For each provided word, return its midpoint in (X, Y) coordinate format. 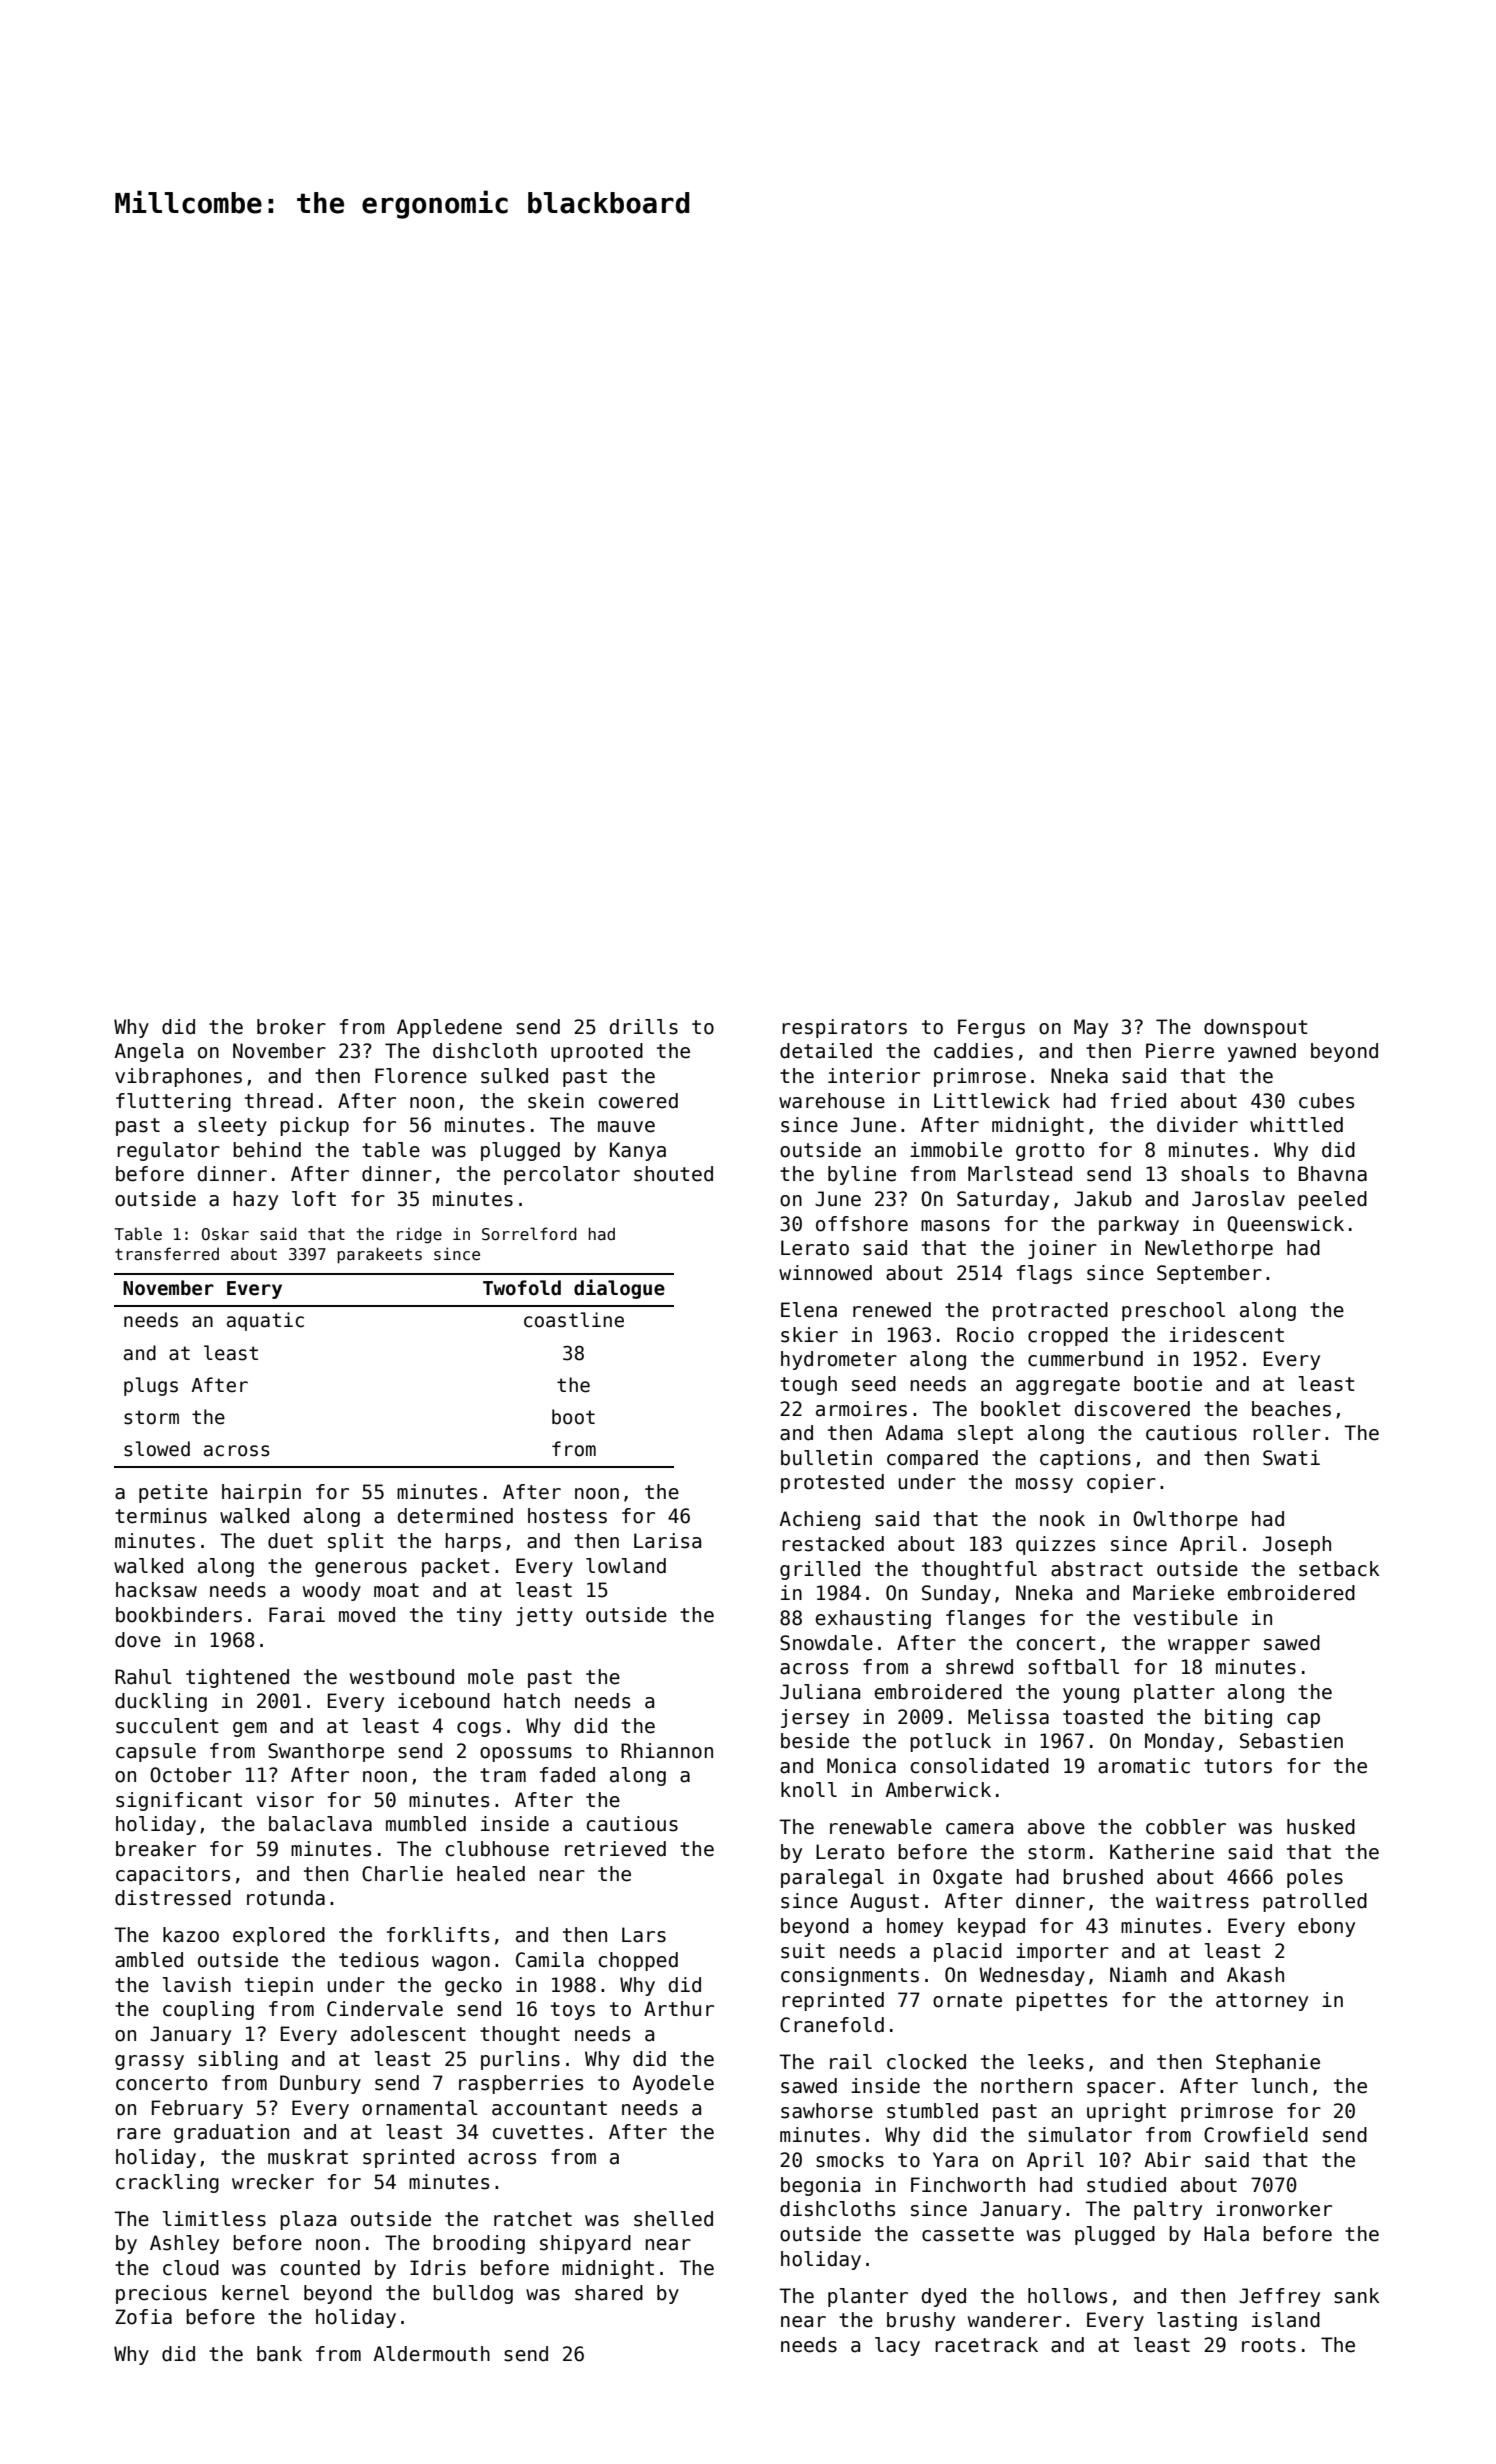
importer (1062, 1952)
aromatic (1144, 1766)
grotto (1050, 1152)
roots (1269, 2345)
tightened (237, 1678)
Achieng (819, 1520)
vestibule (1186, 1618)
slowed (157, 1449)
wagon (461, 1963)
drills (644, 1027)
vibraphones (178, 1077)
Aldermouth (431, 2354)
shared (609, 2293)
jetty (544, 1616)
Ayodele (673, 2084)
